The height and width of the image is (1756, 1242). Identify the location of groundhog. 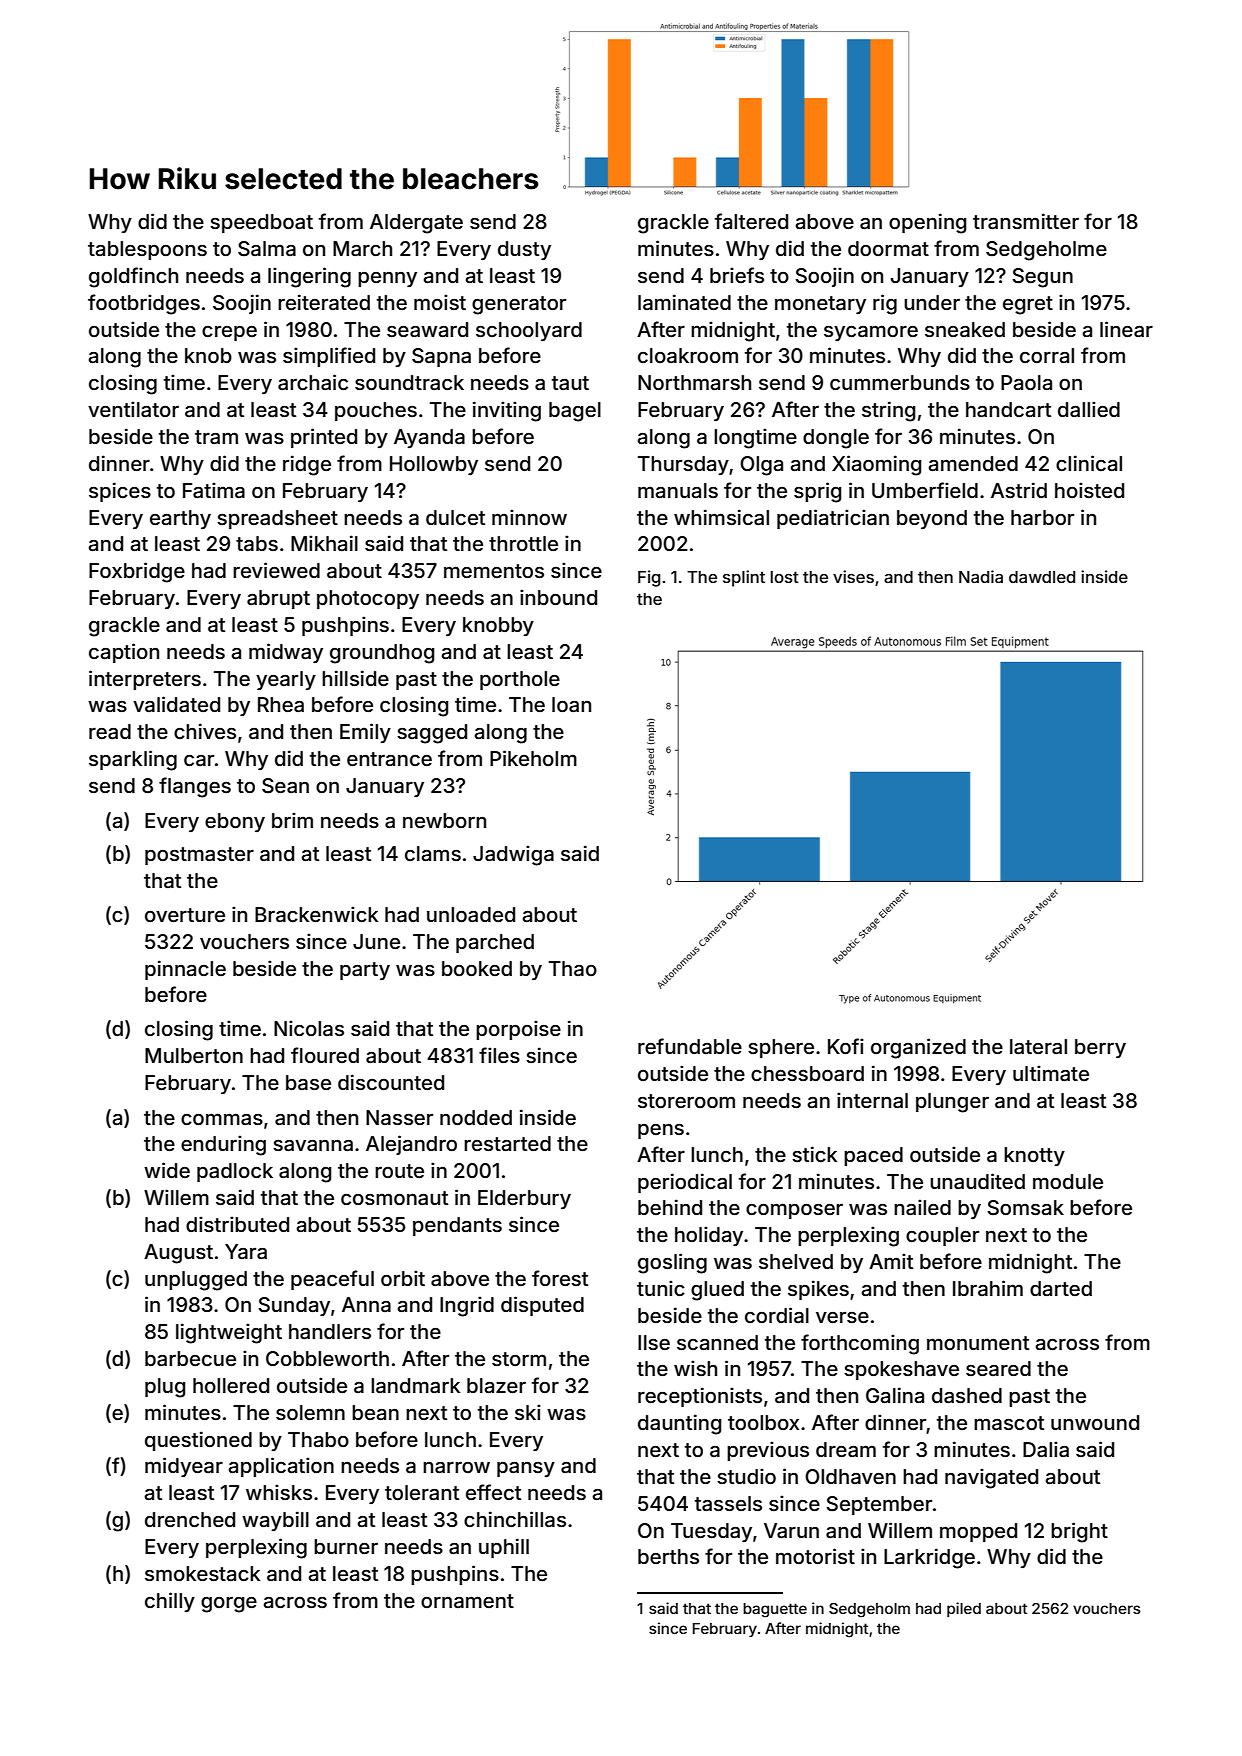
(382, 654).
